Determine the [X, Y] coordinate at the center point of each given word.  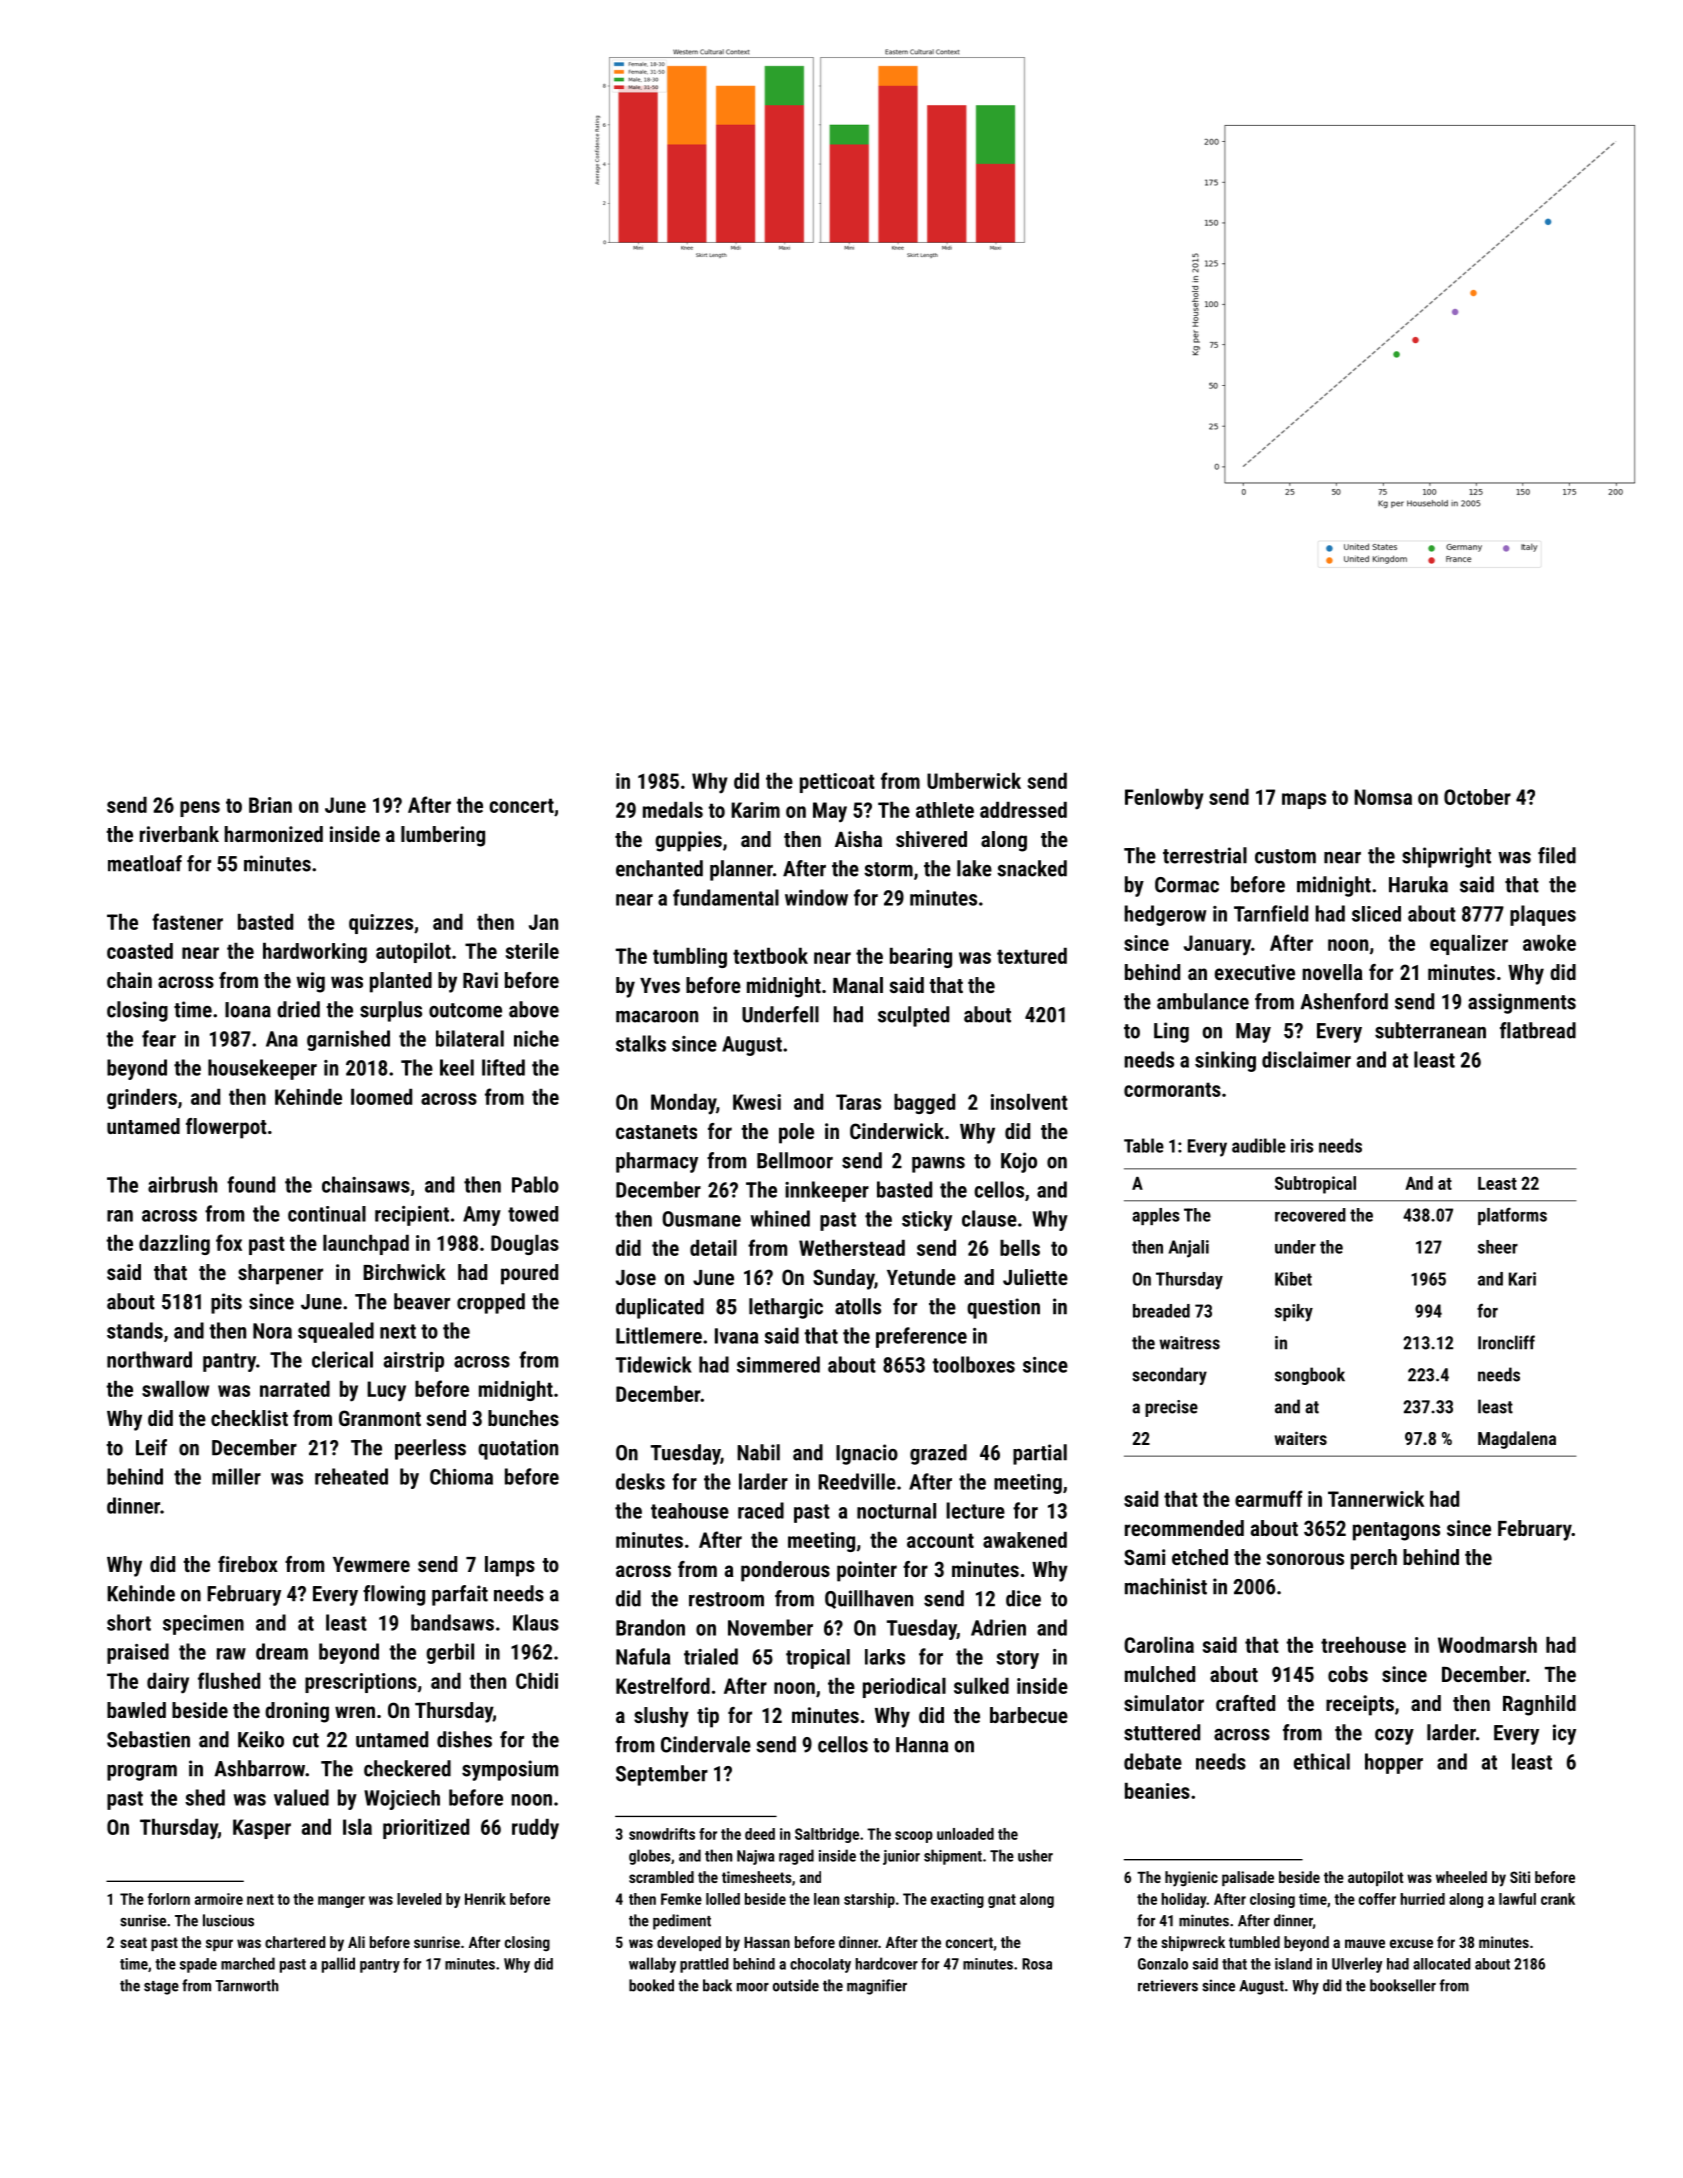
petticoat [837, 783]
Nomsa [1383, 797]
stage [161, 1988]
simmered [778, 1364]
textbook [770, 955]
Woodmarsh [1487, 1645]
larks [885, 1657]
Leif [151, 1447]
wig [311, 982]
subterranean [1430, 1030]
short [129, 1622]
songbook [1310, 1376]
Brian [270, 805]
